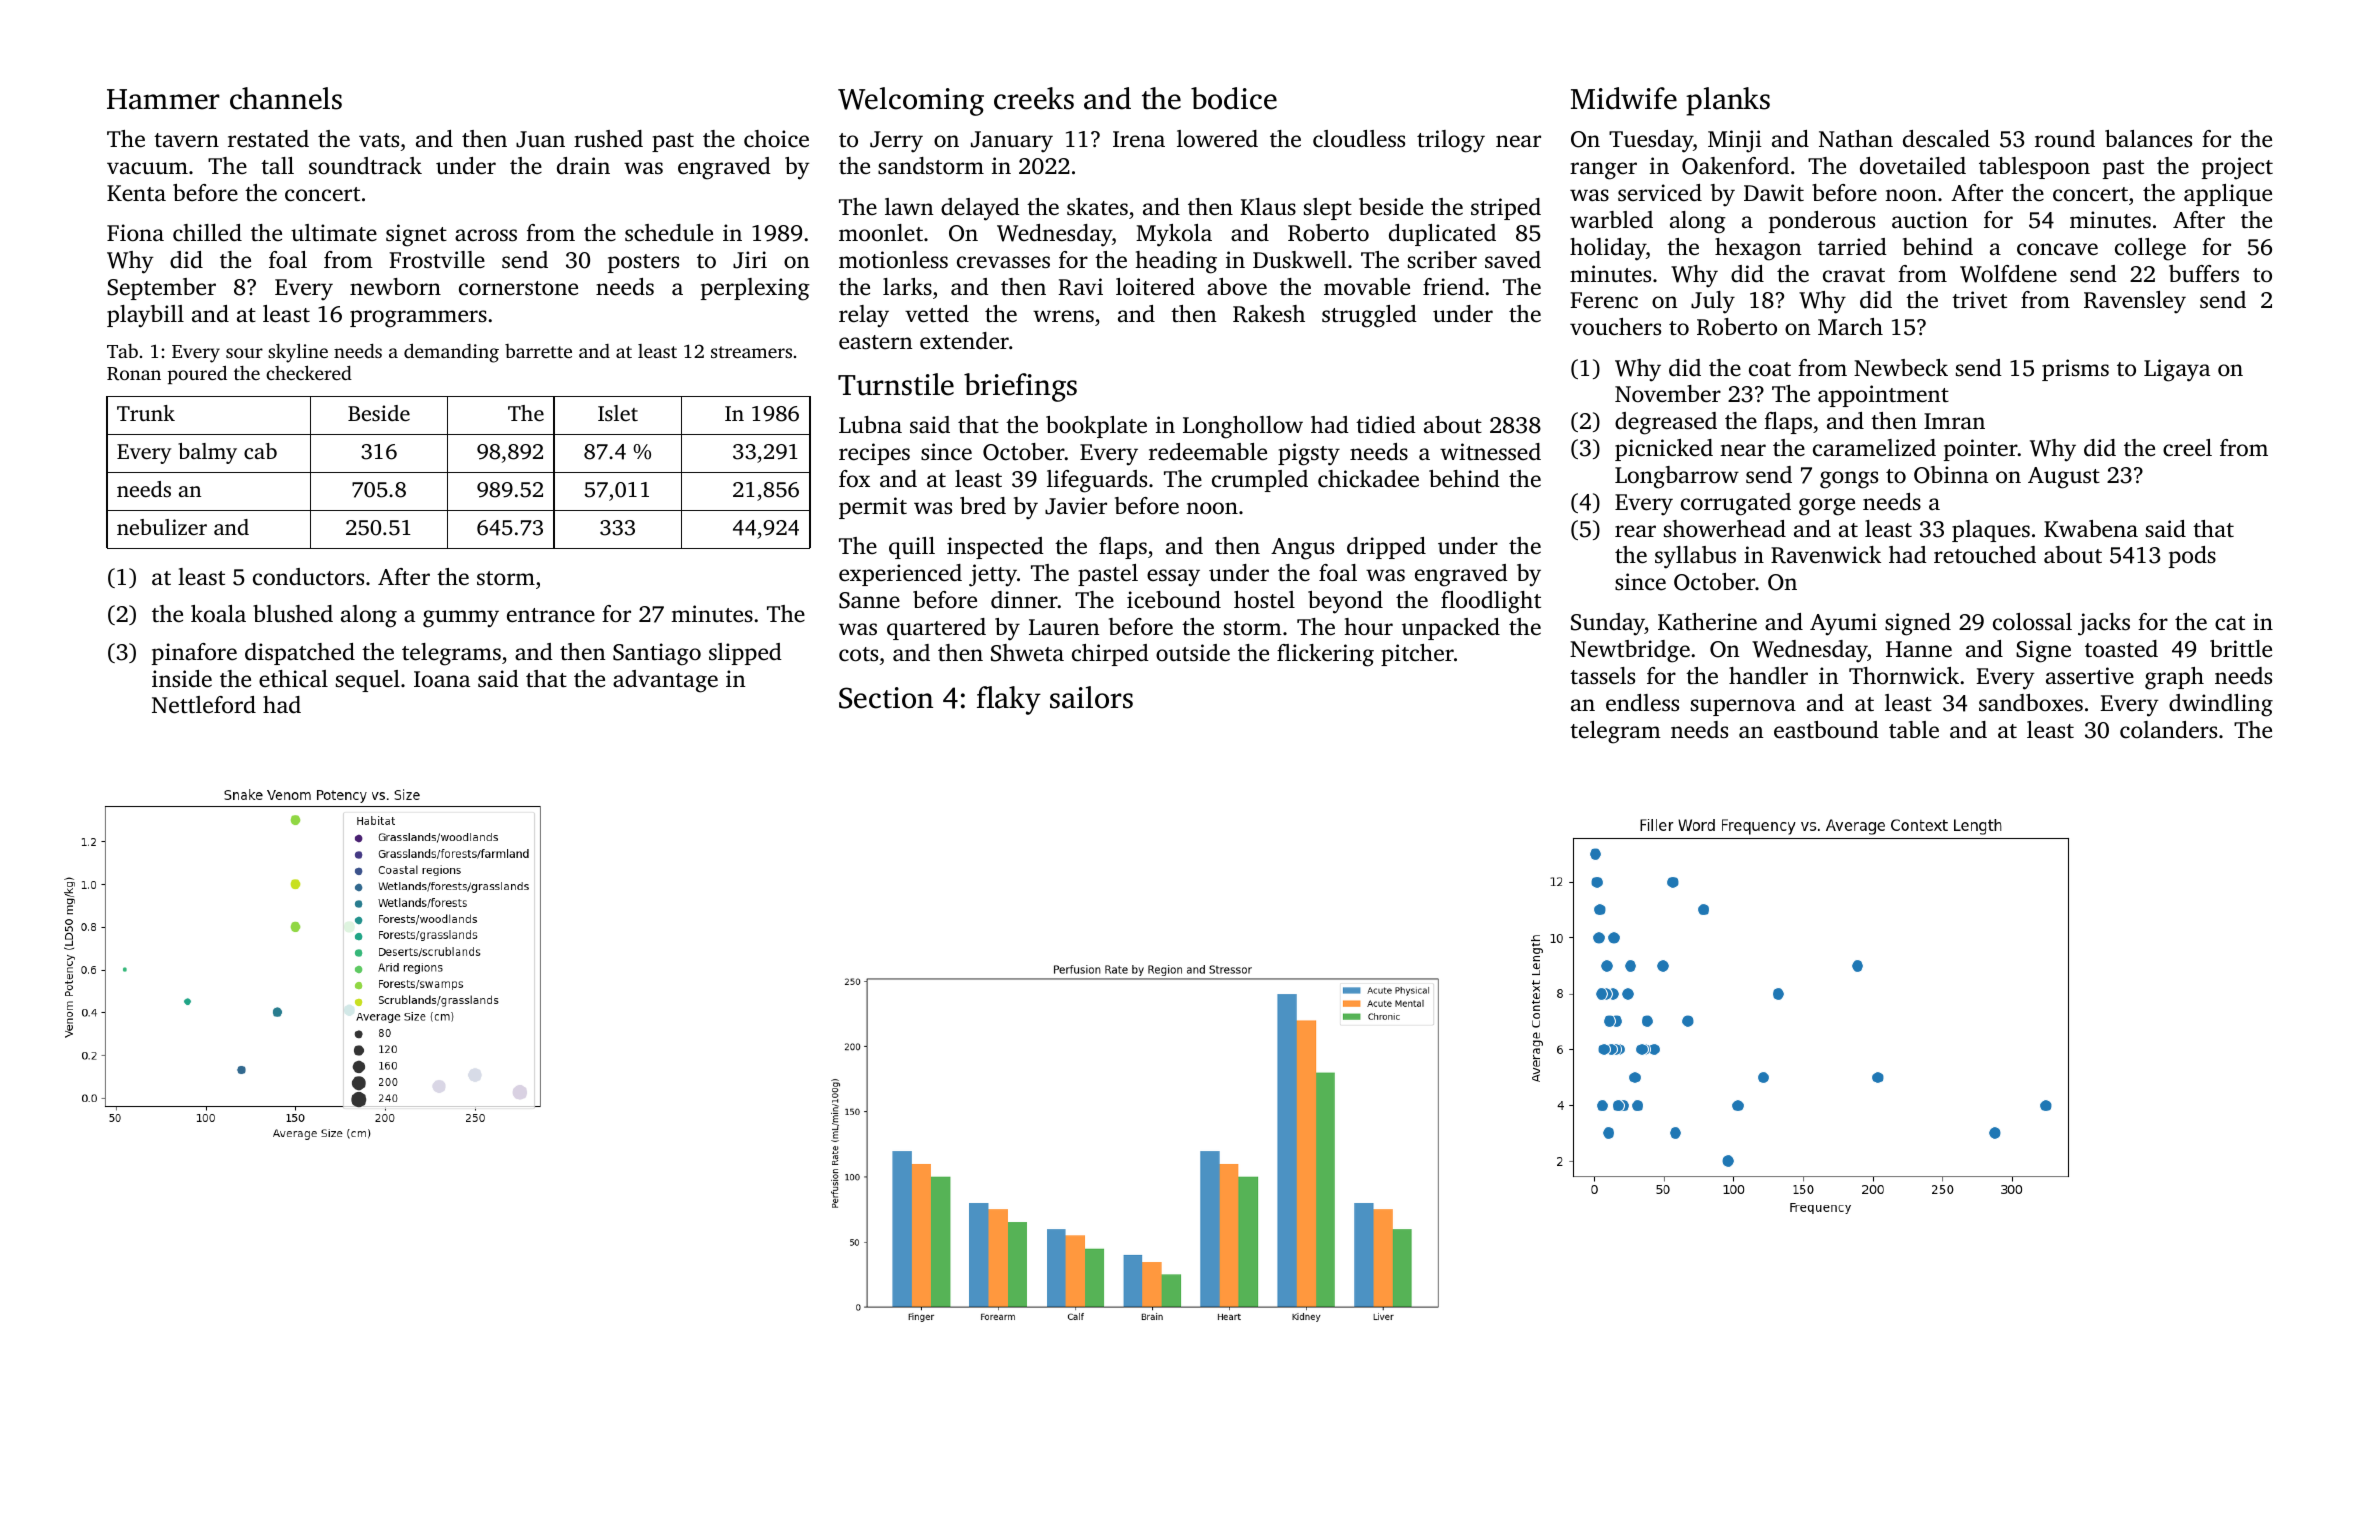  What do you see at coordinates (194, 654) in the screenshot?
I see `pinafore` at bounding box center [194, 654].
